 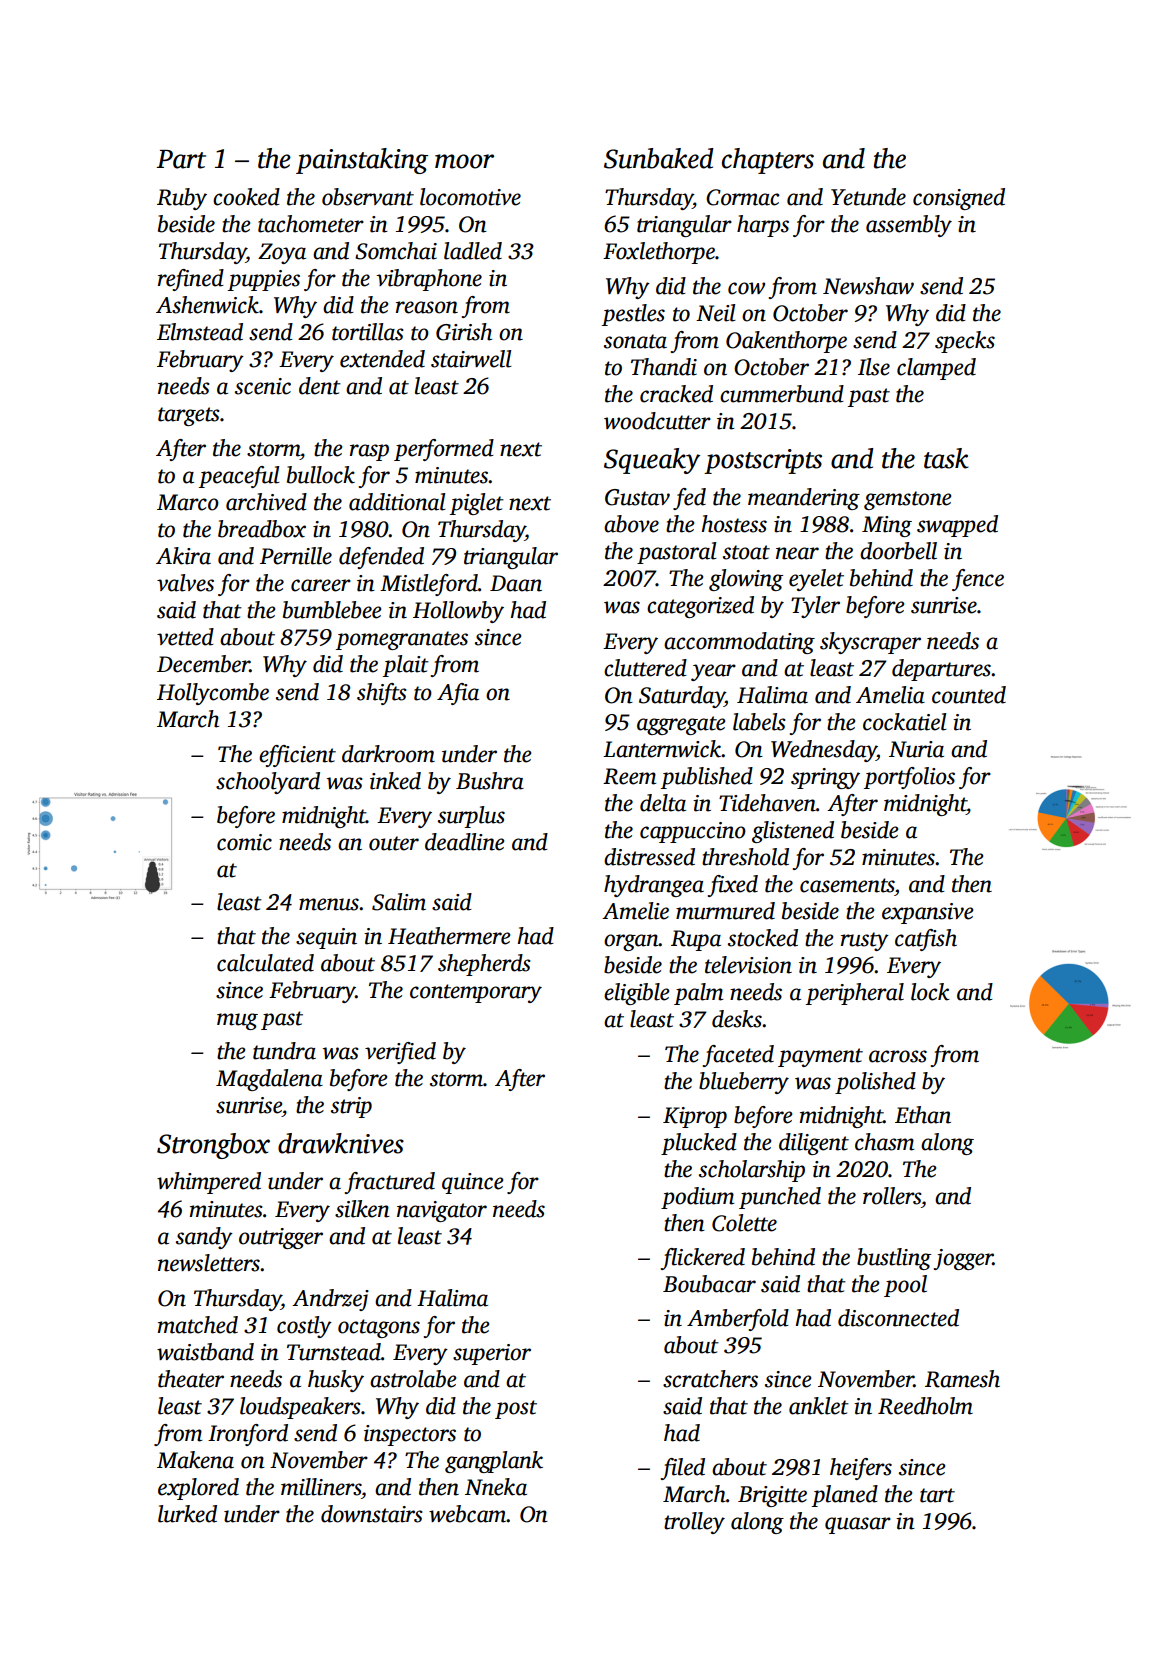 I want to click on downstairs, so click(x=372, y=1514).
